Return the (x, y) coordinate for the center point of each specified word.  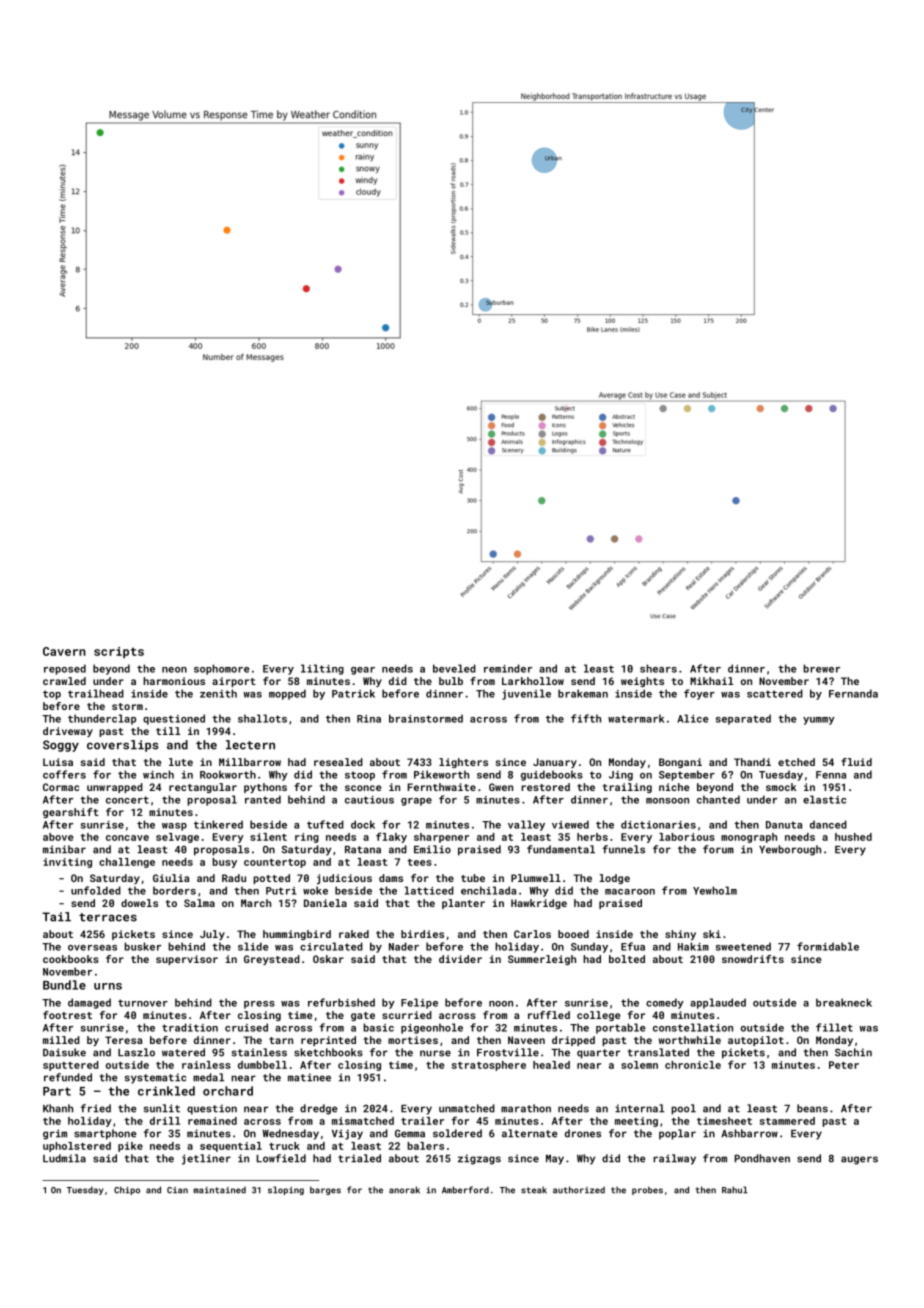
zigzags (479, 1159)
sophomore (222, 669)
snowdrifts (753, 959)
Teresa (123, 1040)
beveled (454, 668)
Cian (177, 1190)
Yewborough (790, 850)
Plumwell (536, 878)
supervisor (187, 960)
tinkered (218, 824)
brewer (822, 668)
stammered (787, 1121)
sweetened (743, 946)
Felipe (419, 1003)
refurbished (341, 1002)
